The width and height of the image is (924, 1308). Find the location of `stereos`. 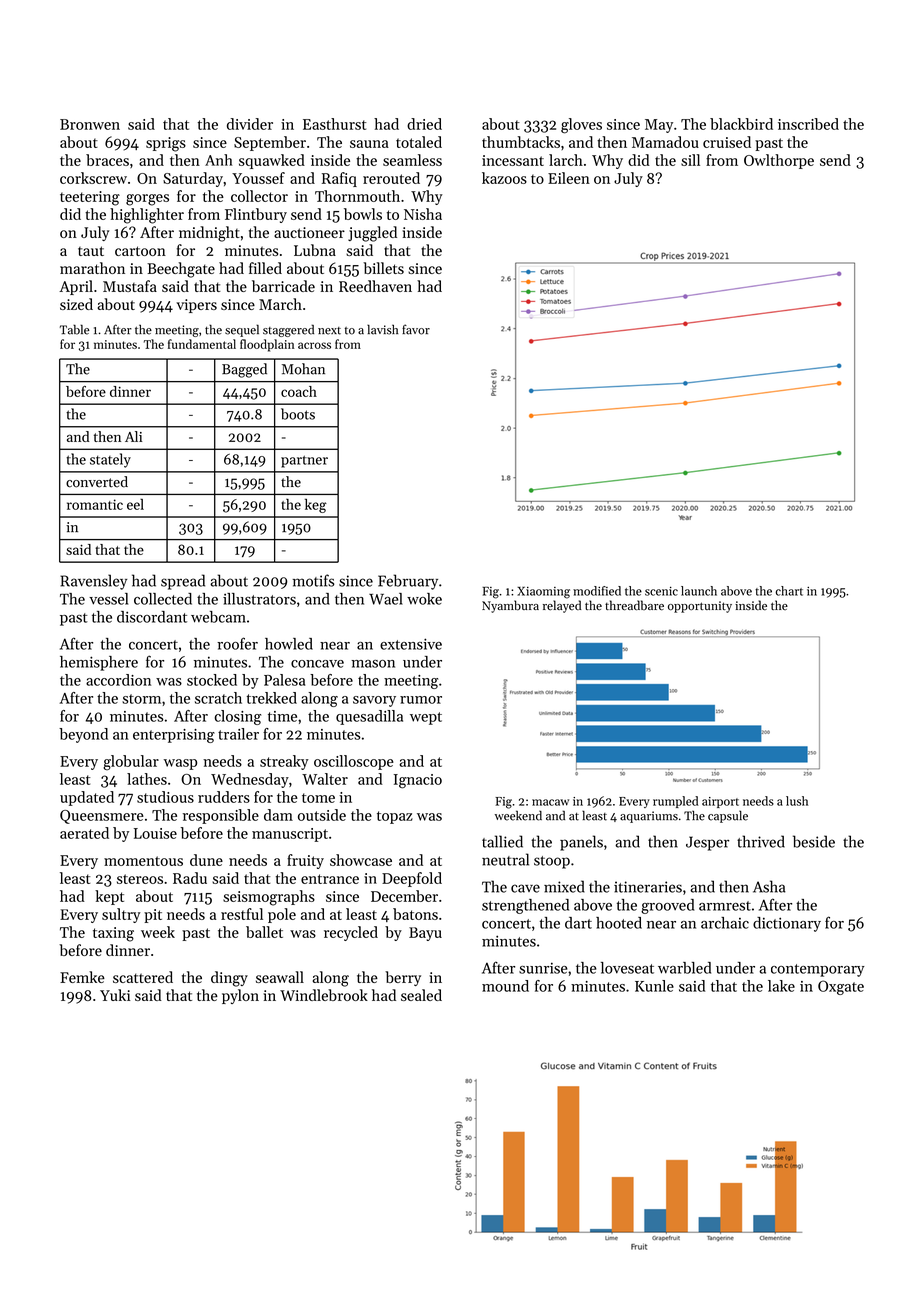

stereos is located at coordinates (140, 879).
